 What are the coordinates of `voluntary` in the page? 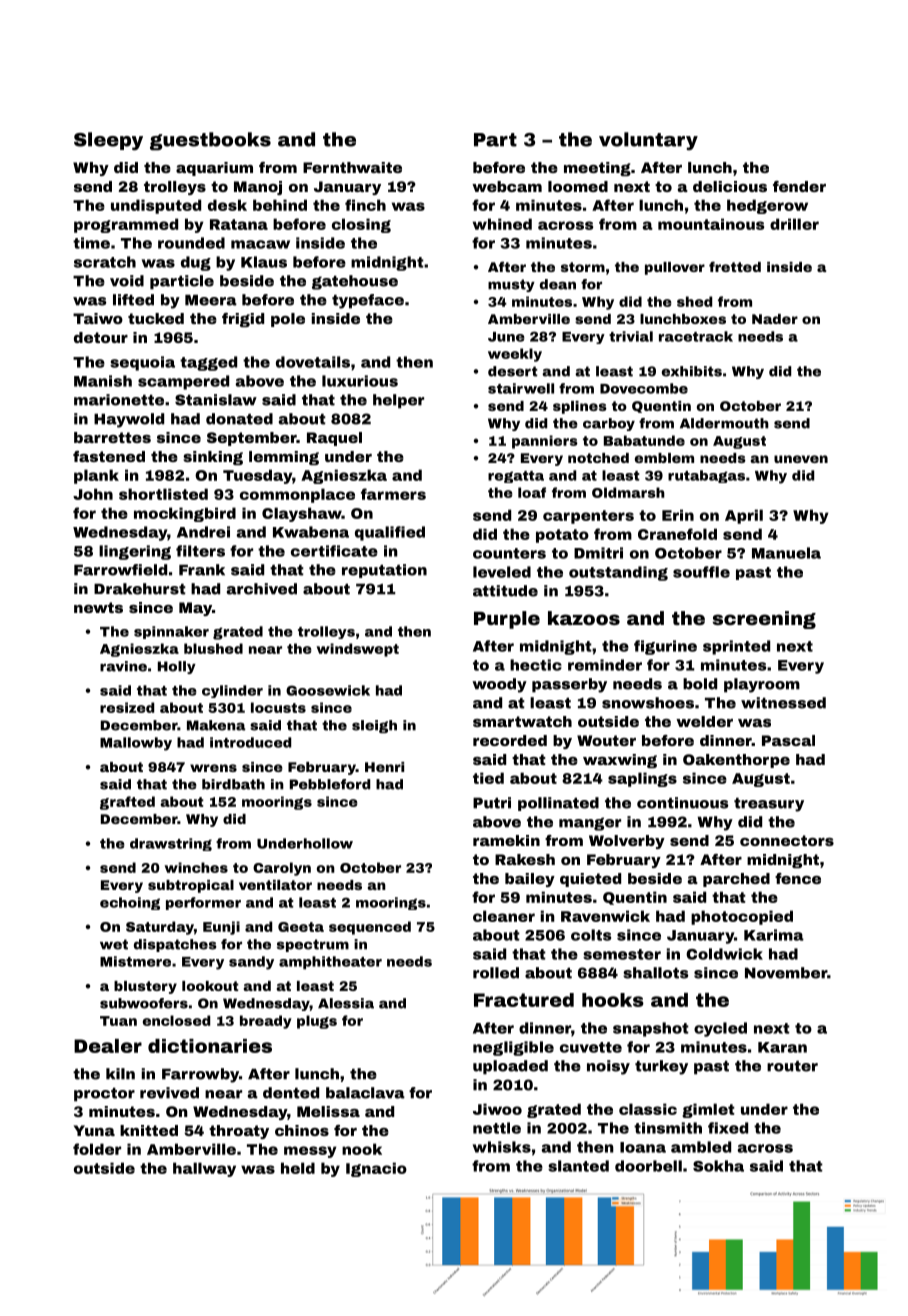 It's located at (648, 141).
